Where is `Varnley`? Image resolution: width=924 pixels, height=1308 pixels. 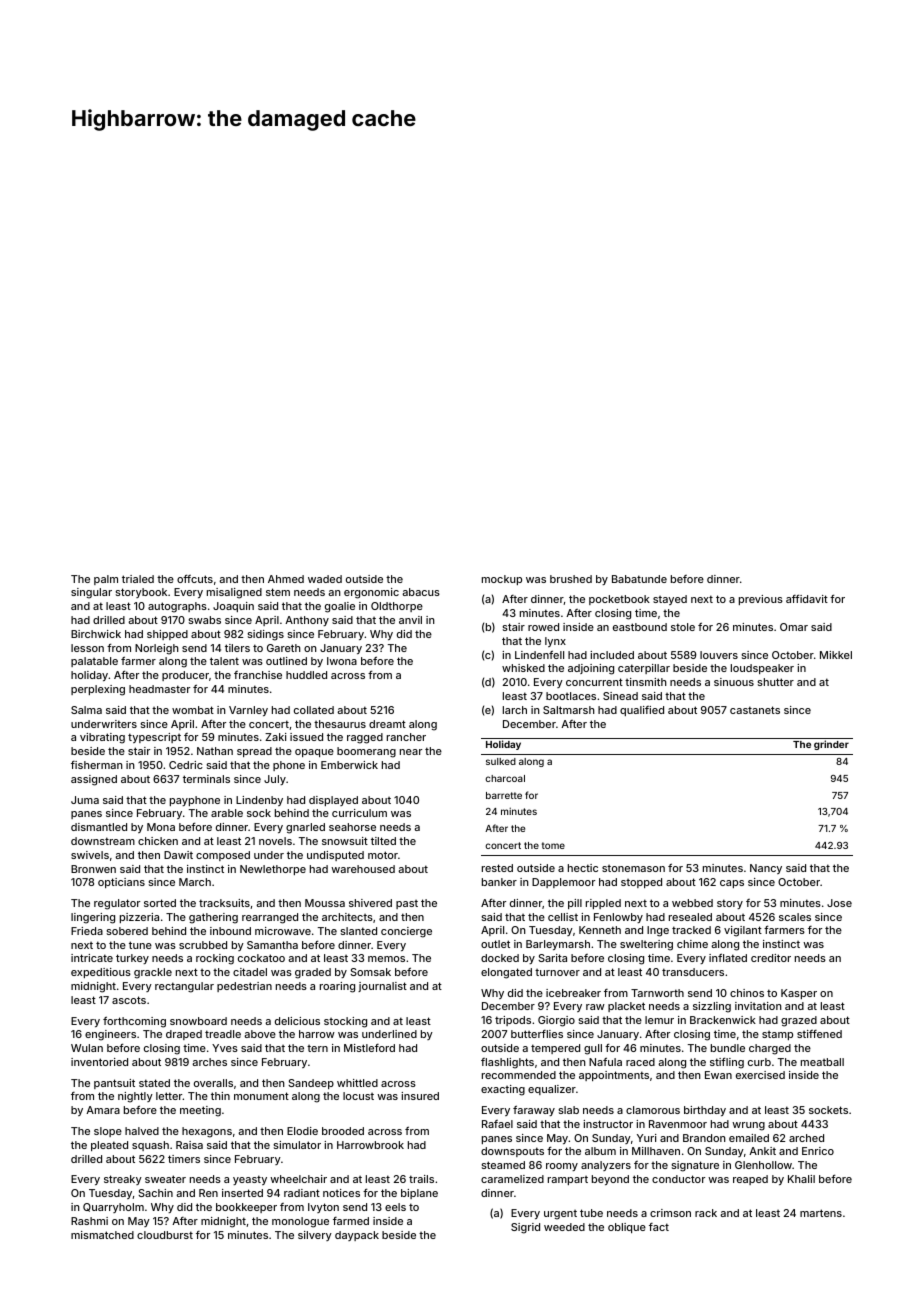
Varnley is located at coordinates (248, 711).
